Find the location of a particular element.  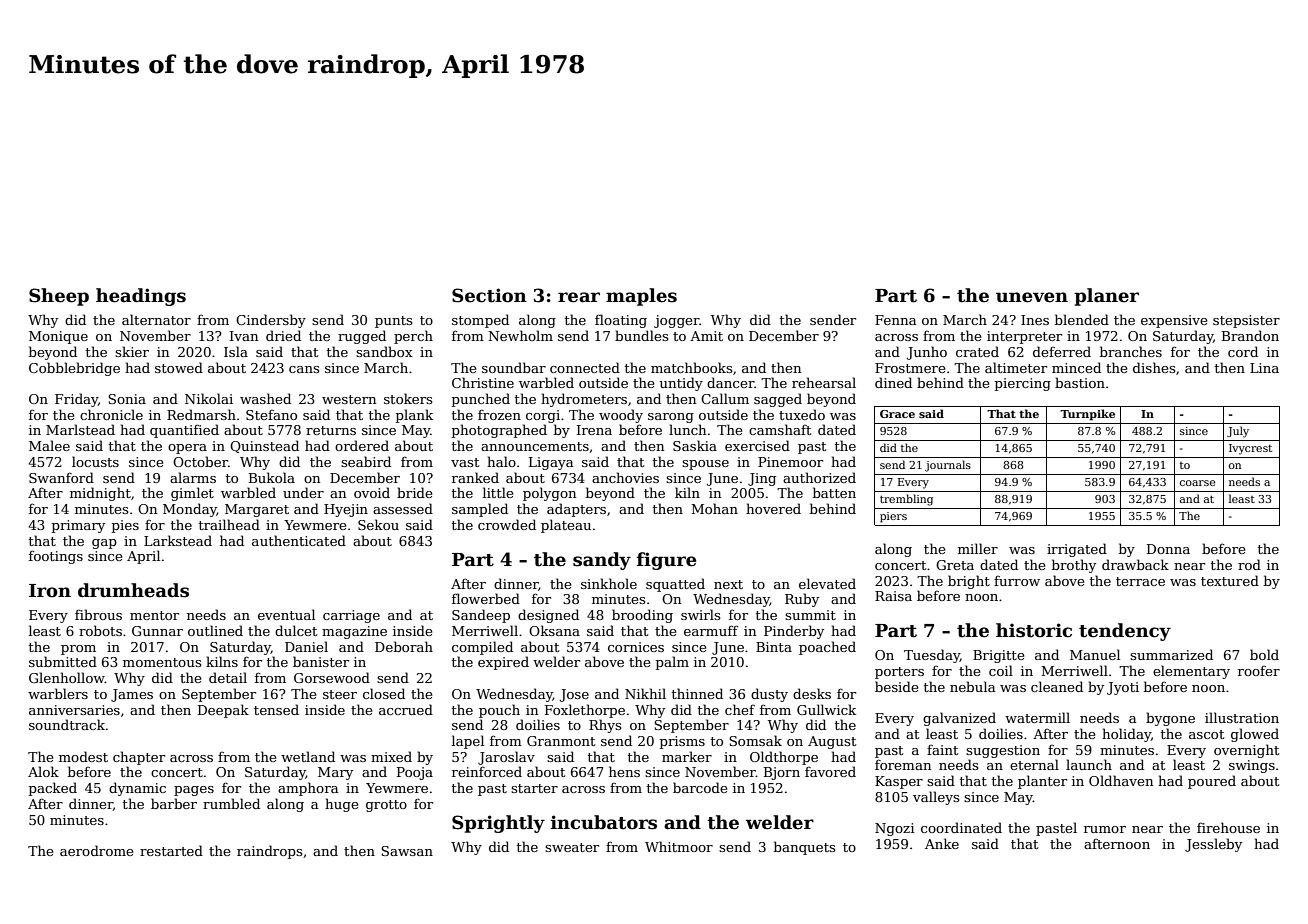

flowerbed is located at coordinates (486, 598).
